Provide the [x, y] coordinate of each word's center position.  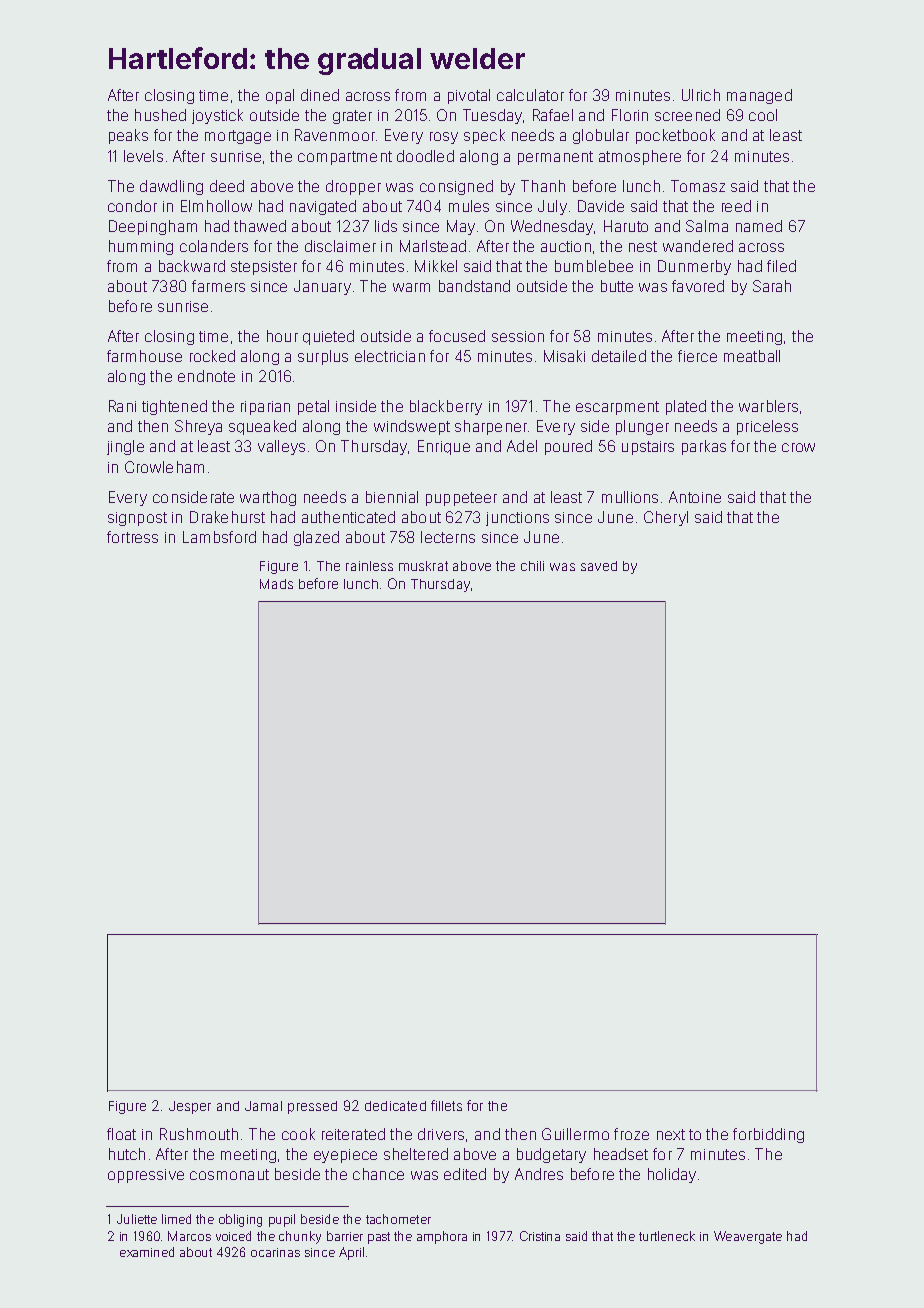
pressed [312, 1107]
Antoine [695, 497]
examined [147, 1252]
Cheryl [666, 518]
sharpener [491, 427]
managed [759, 96]
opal [280, 96]
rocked [212, 356]
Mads [276, 584]
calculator [530, 95]
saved [599, 566]
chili [532, 566]
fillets [446, 1105]
